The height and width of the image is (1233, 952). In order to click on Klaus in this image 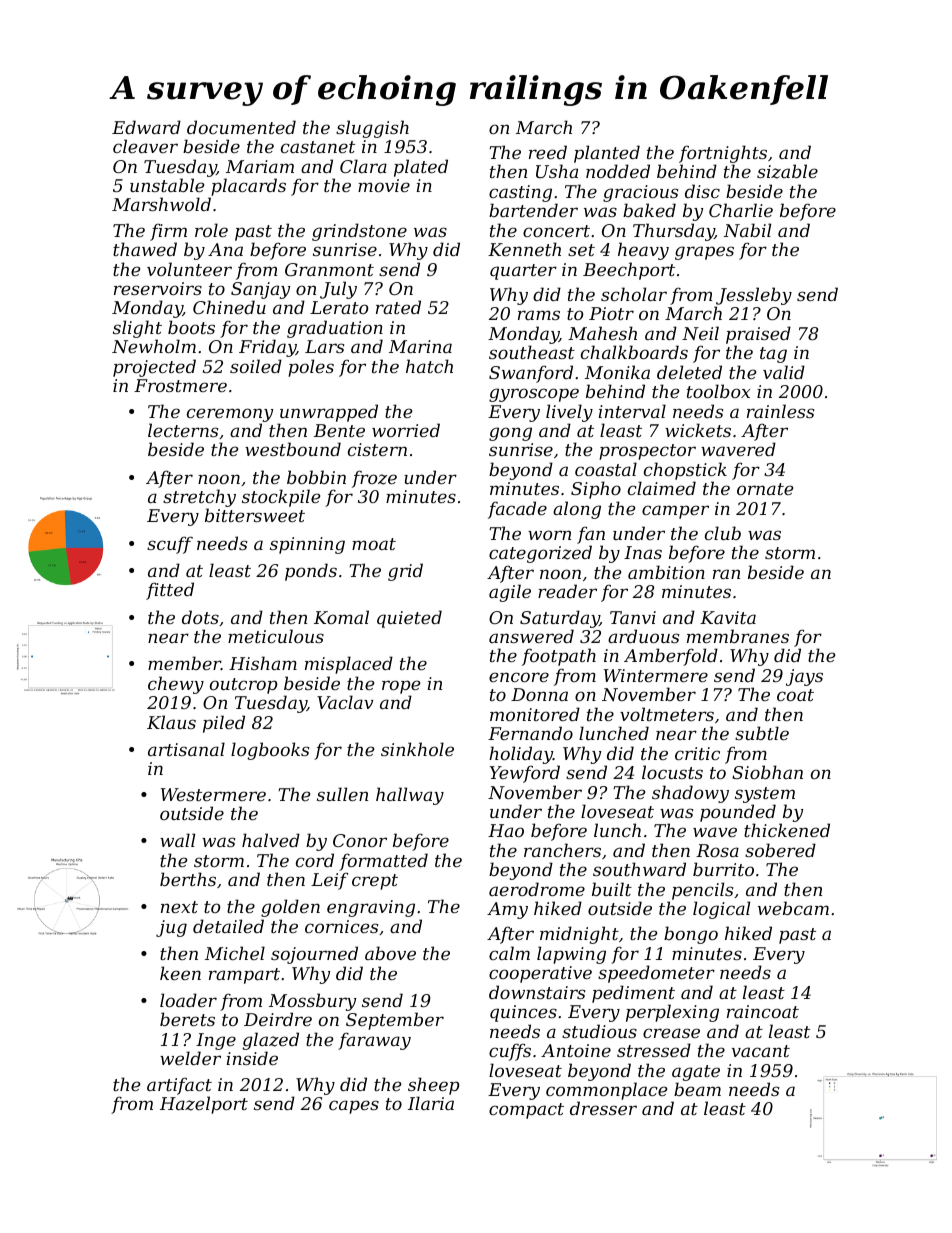, I will do `click(171, 722)`.
